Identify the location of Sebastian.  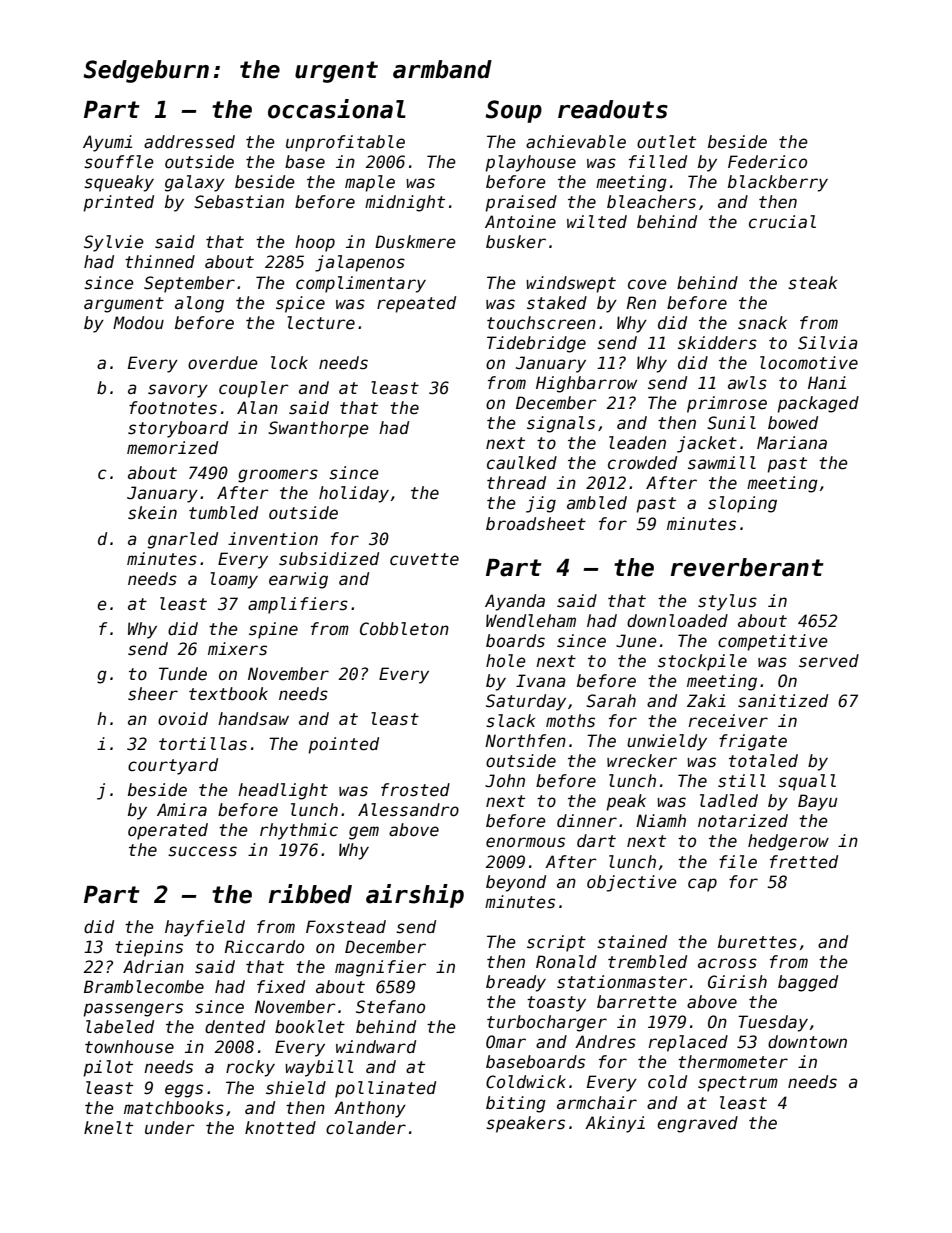
(239, 202).
